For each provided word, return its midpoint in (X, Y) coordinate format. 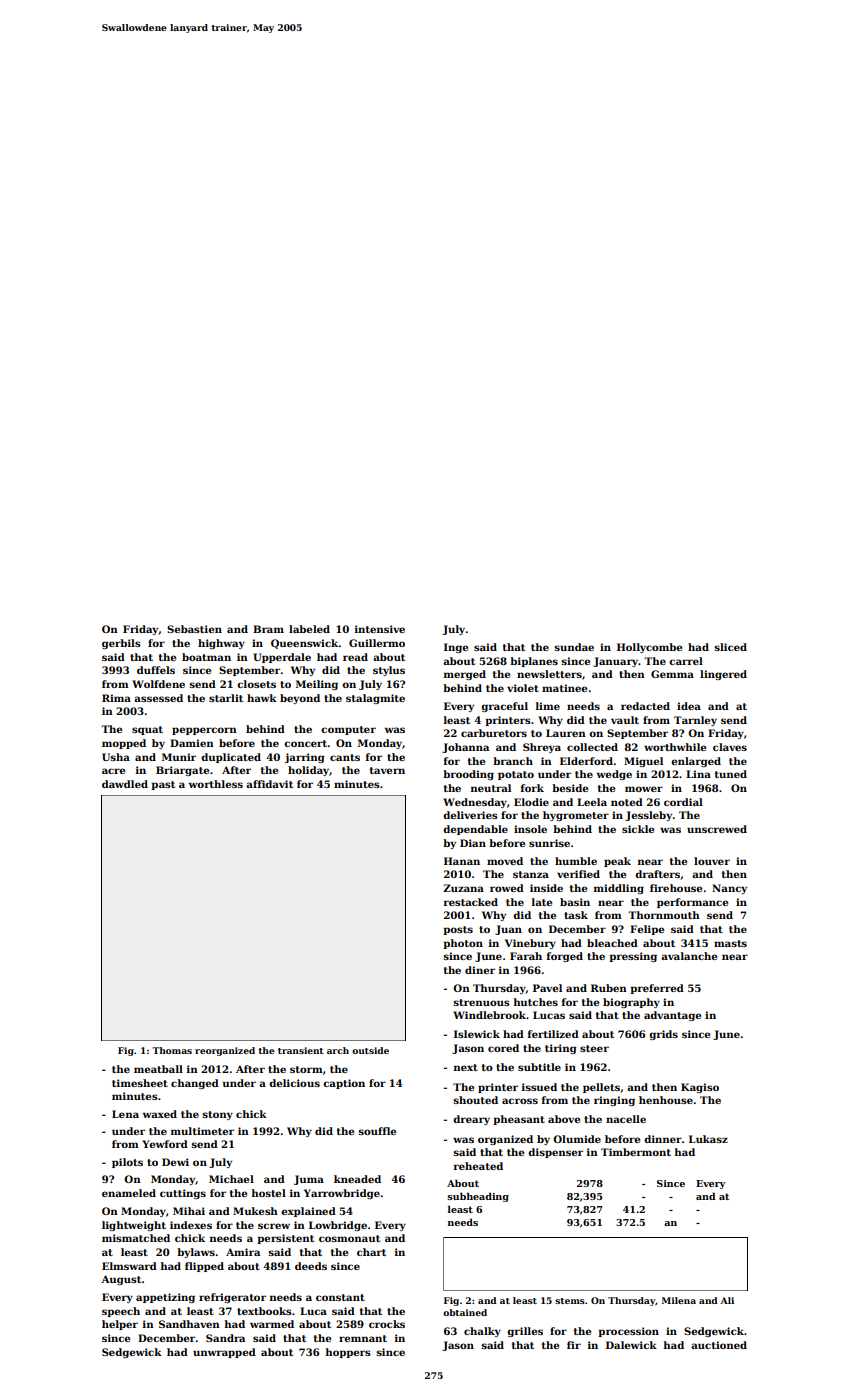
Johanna (465, 748)
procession (628, 1332)
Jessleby (648, 816)
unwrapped (224, 1353)
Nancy (729, 889)
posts (458, 930)
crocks (387, 1324)
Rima (116, 698)
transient (301, 1050)
